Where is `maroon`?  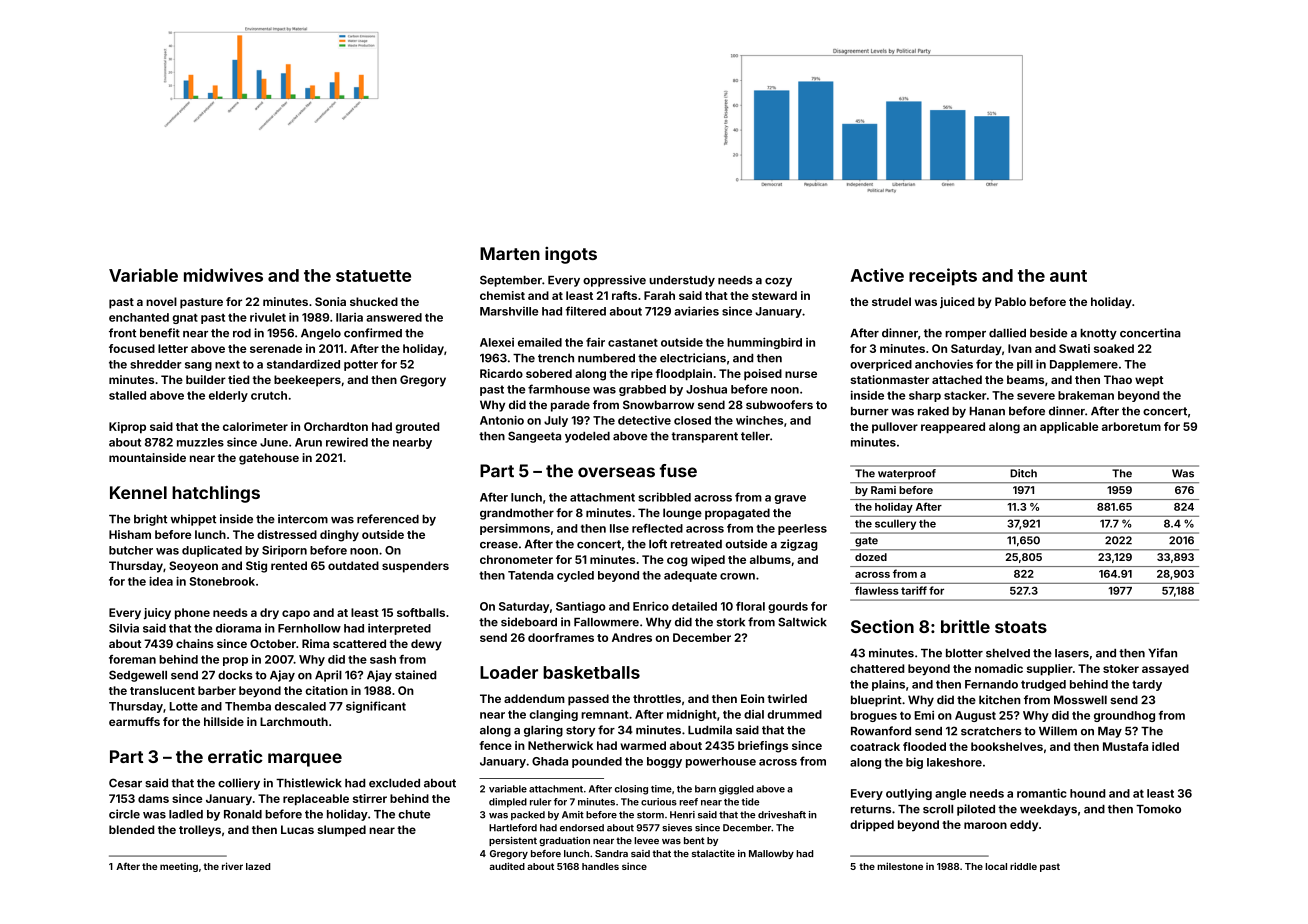 maroon is located at coordinates (985, 825).
